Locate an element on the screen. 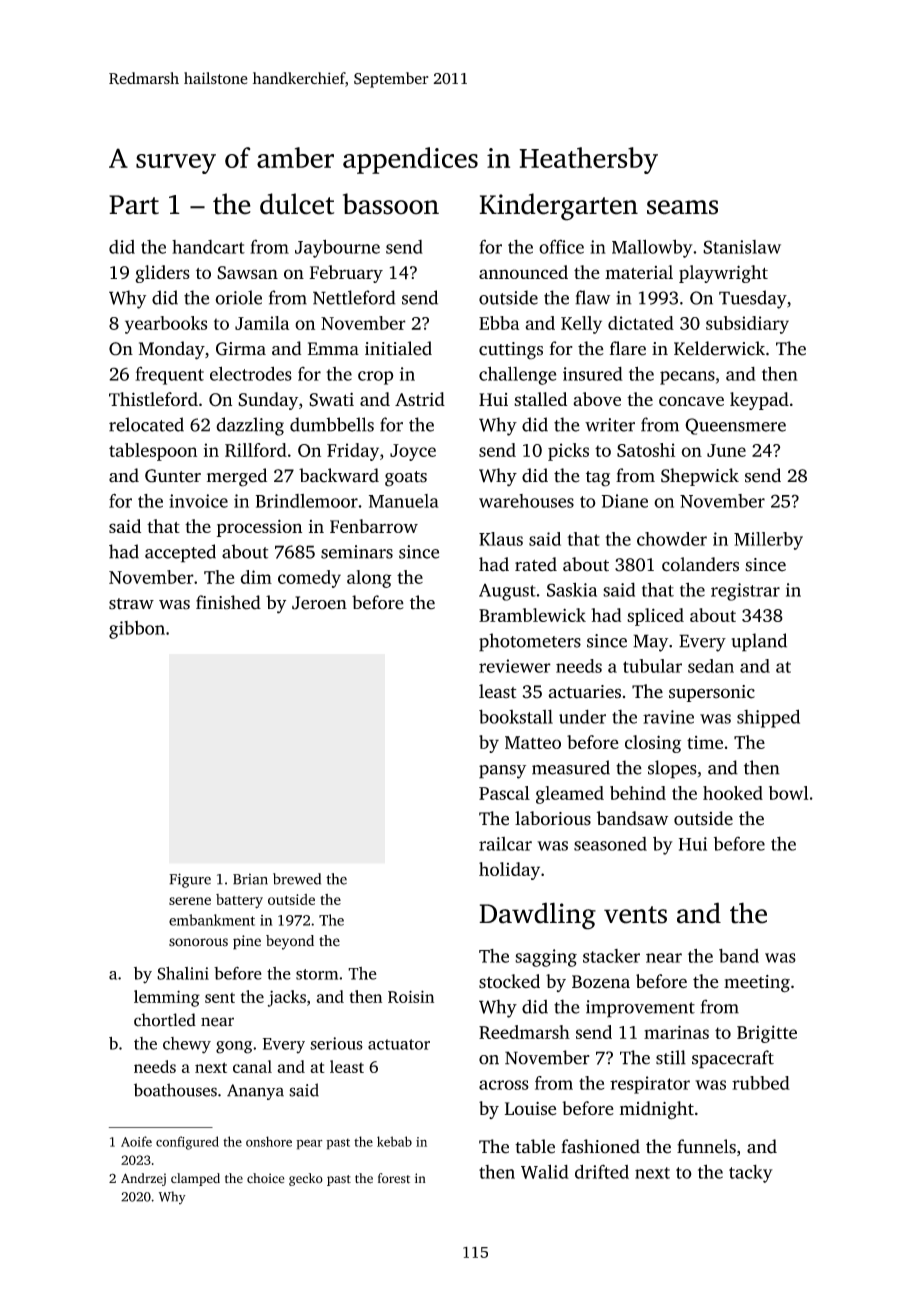 Image resolution: width=924 pixels, height=1314 pixels. gong is located at coordinates (234, 1047).
